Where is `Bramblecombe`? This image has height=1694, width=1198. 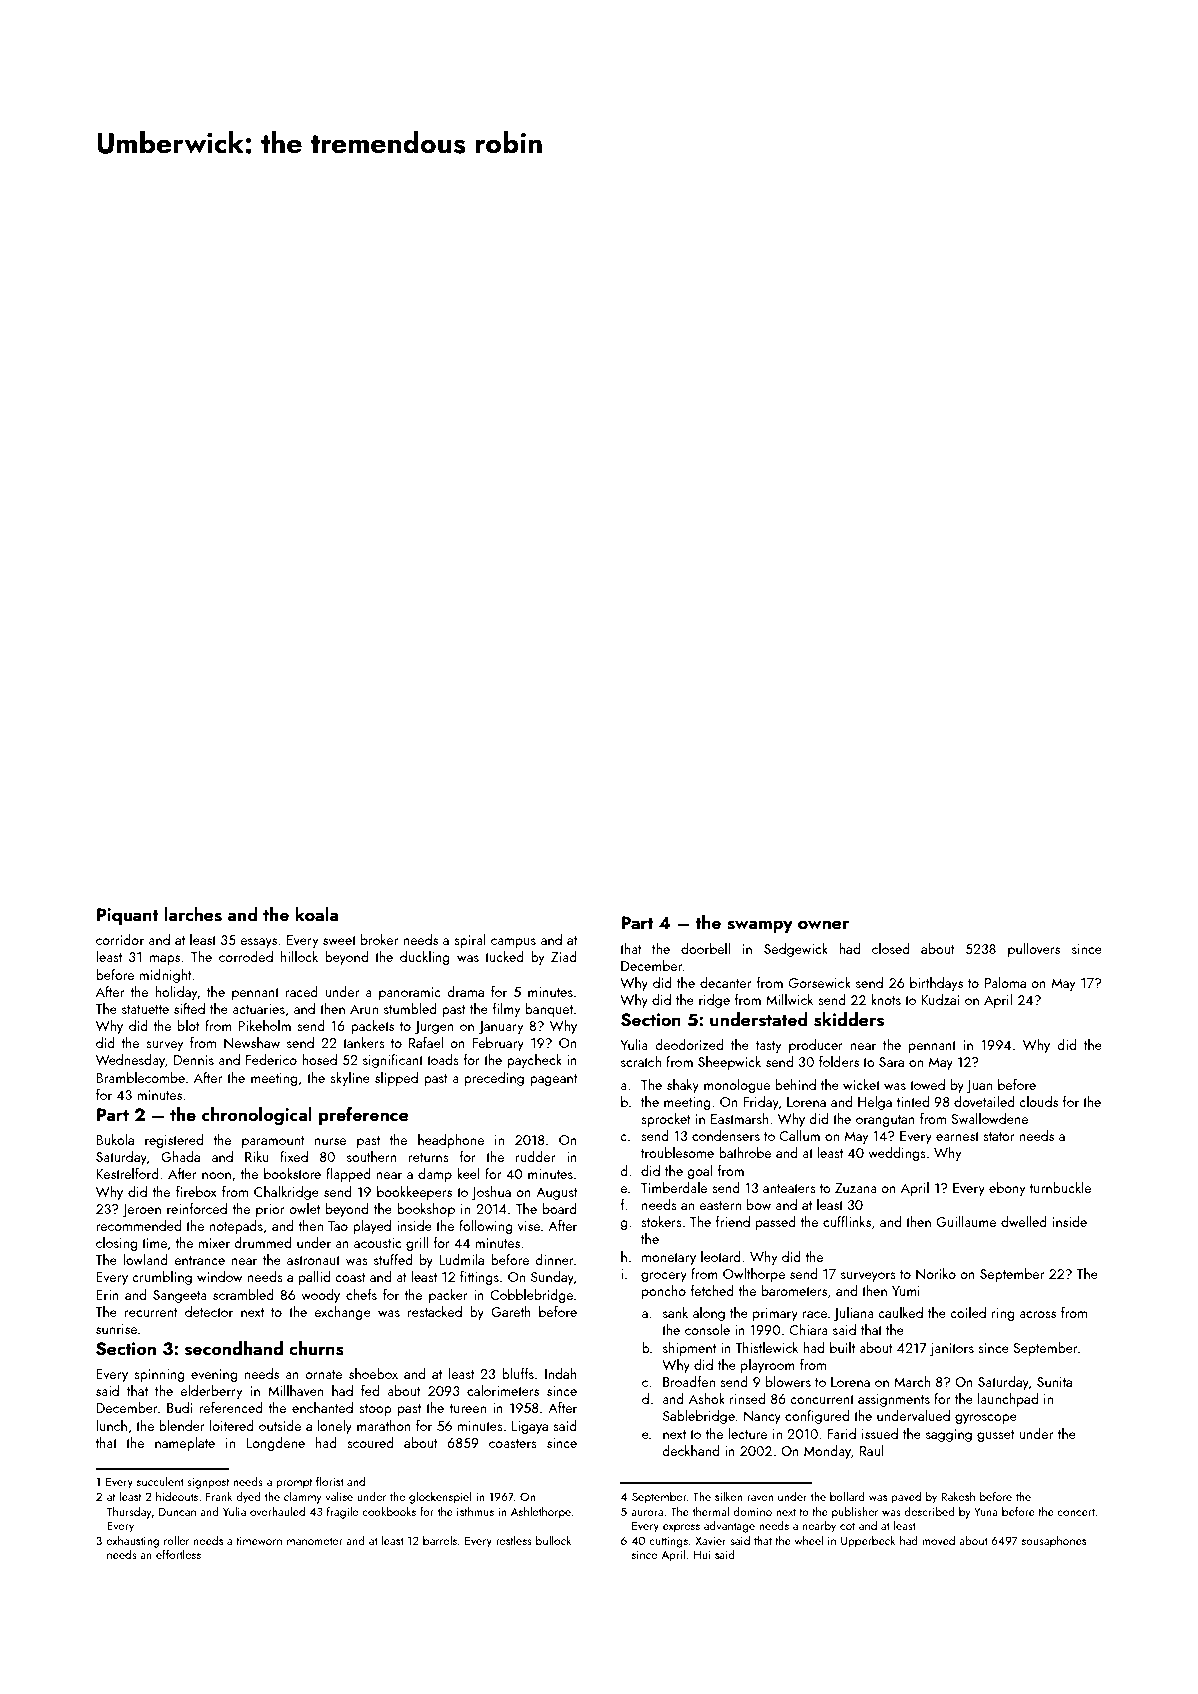
Bramblecombe is located at coordinates (140, 1077).
